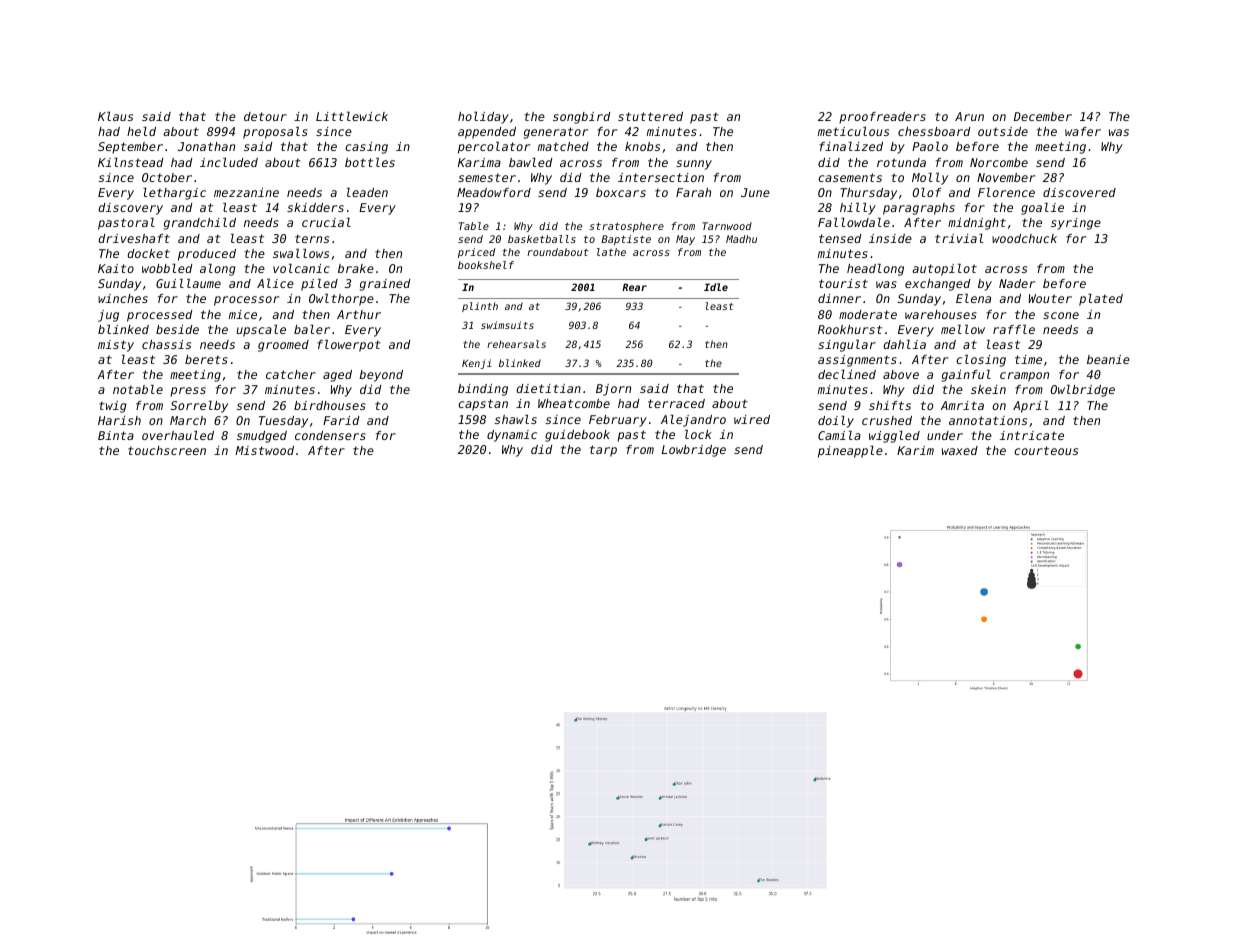 The image size is (1233, 952). Describe the element at coordinates (676, 403) in the screenshot. I see `terraced` at that location.
